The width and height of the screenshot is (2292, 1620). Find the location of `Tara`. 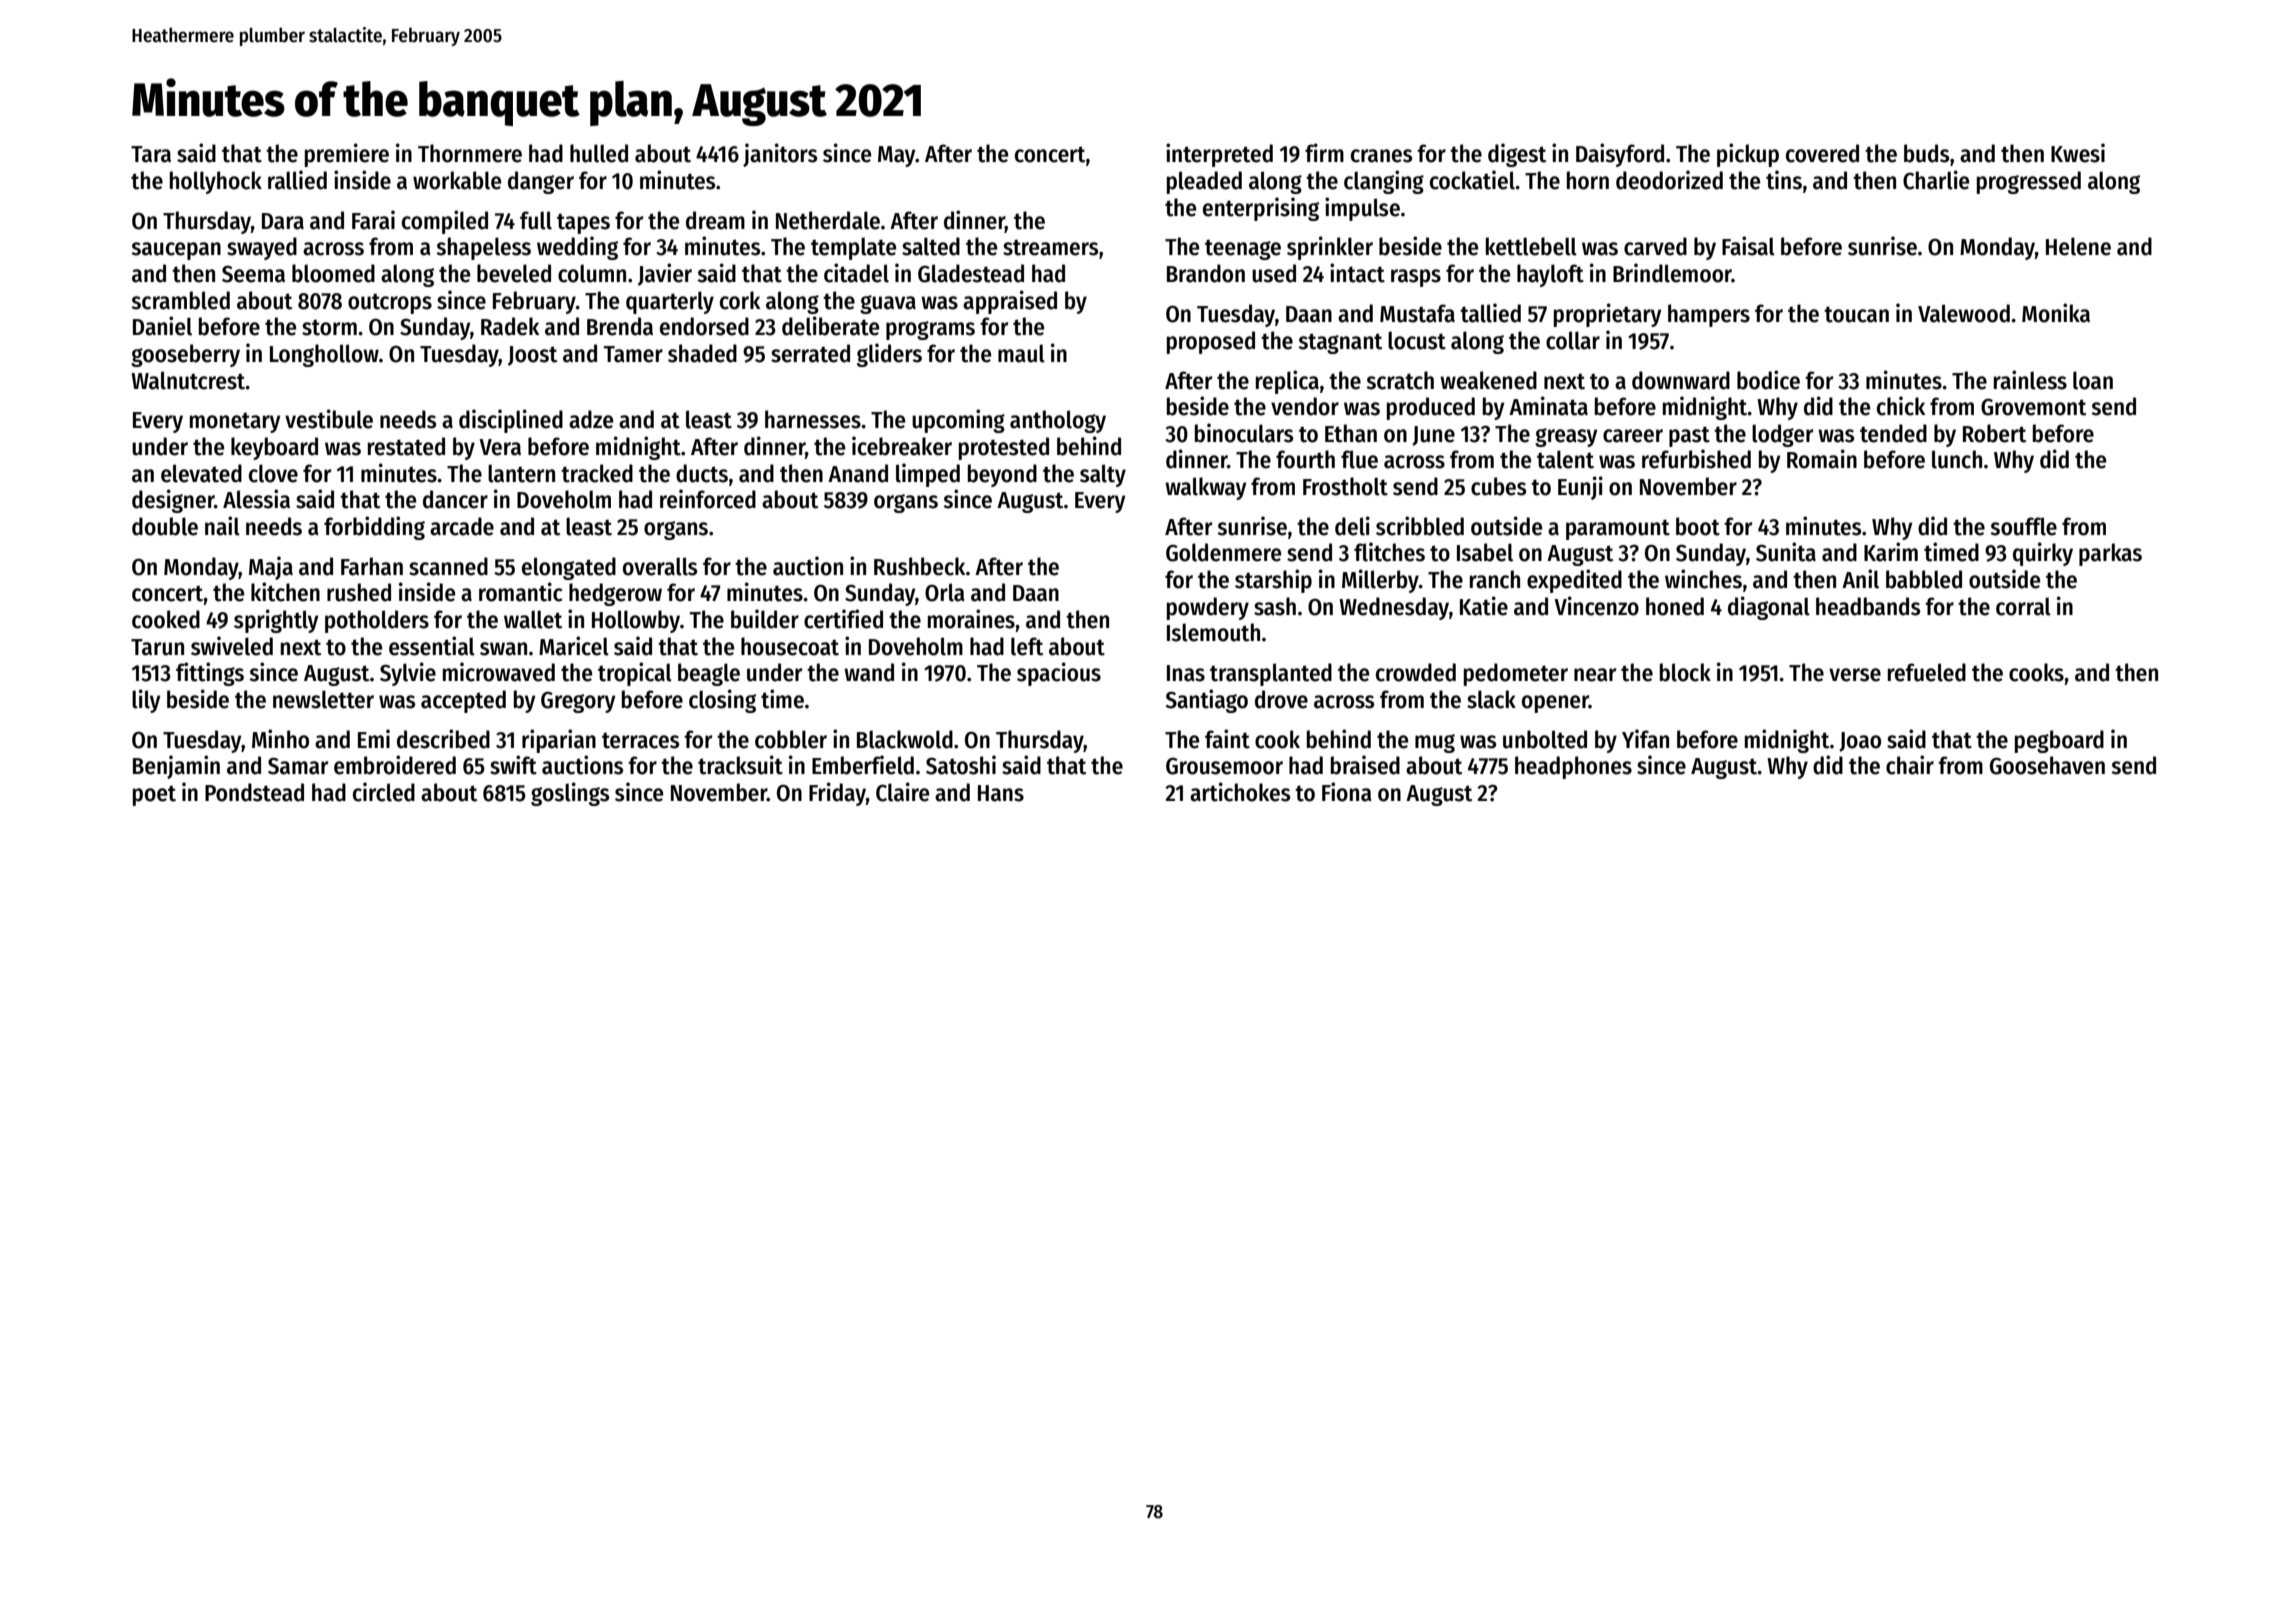

Tara is located at coordinates (151, 154).
